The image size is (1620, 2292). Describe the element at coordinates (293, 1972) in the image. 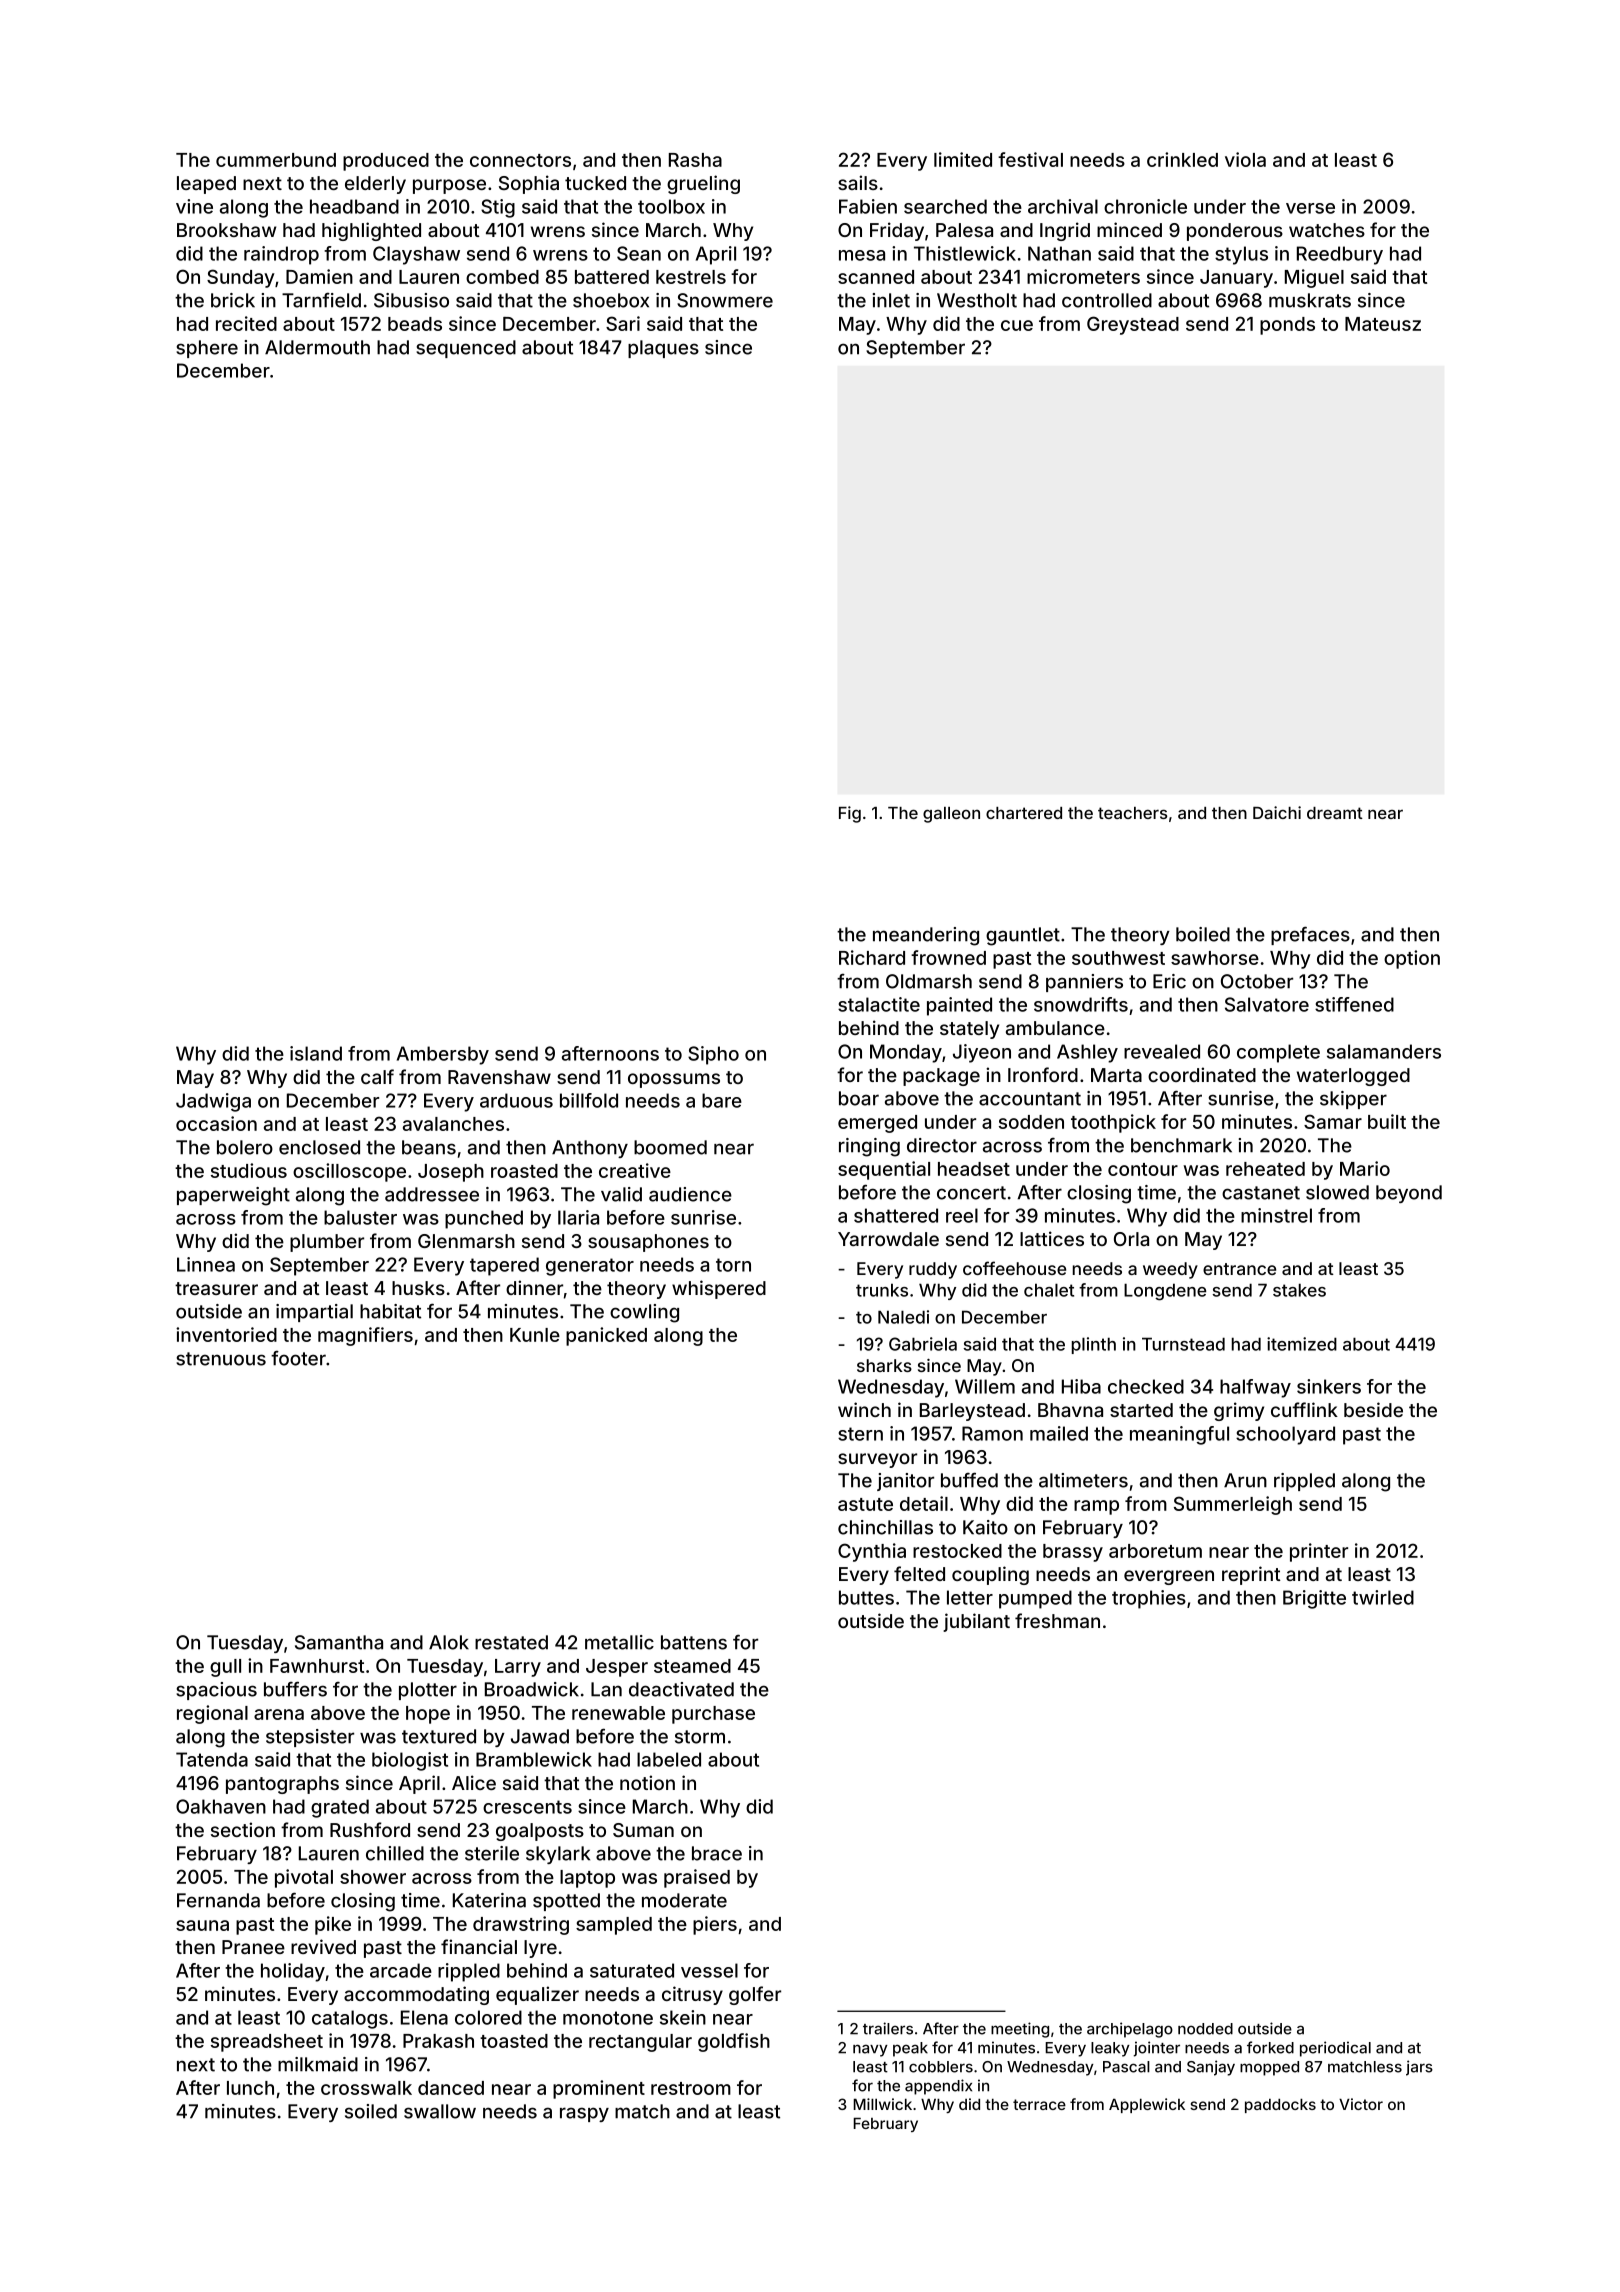

I see `holiday` at that location.
